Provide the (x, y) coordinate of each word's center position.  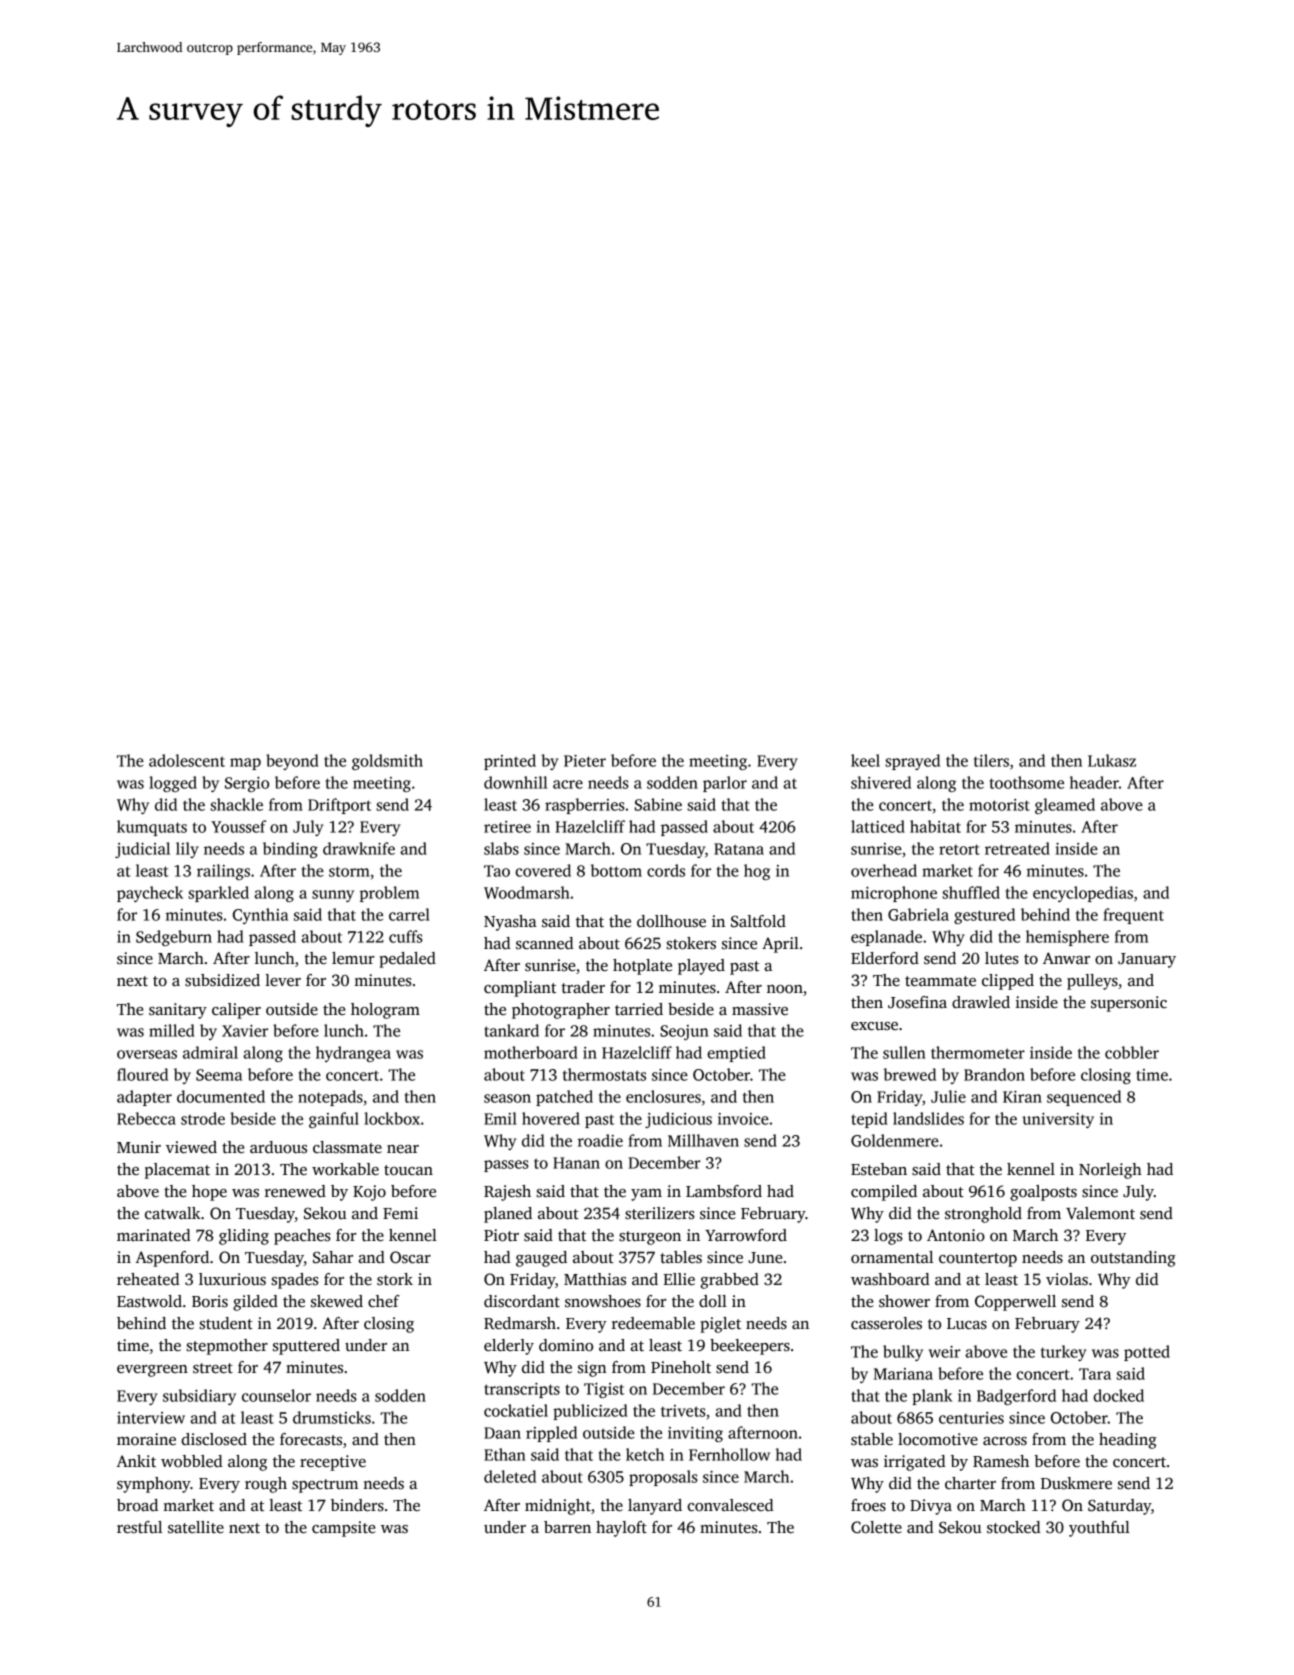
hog (757, 872)
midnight (558, 1507)
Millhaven (703, 1140)
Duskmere (1076, 1483)
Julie (948, 1096)
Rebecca (146, 1118)
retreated (1017, 848)
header (1094, 782)
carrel (409, 914)
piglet (720, 1325)
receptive (333, 1463)
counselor (276, 1395)
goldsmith (387, 762)
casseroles (886, 1323)
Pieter (585, 761)
